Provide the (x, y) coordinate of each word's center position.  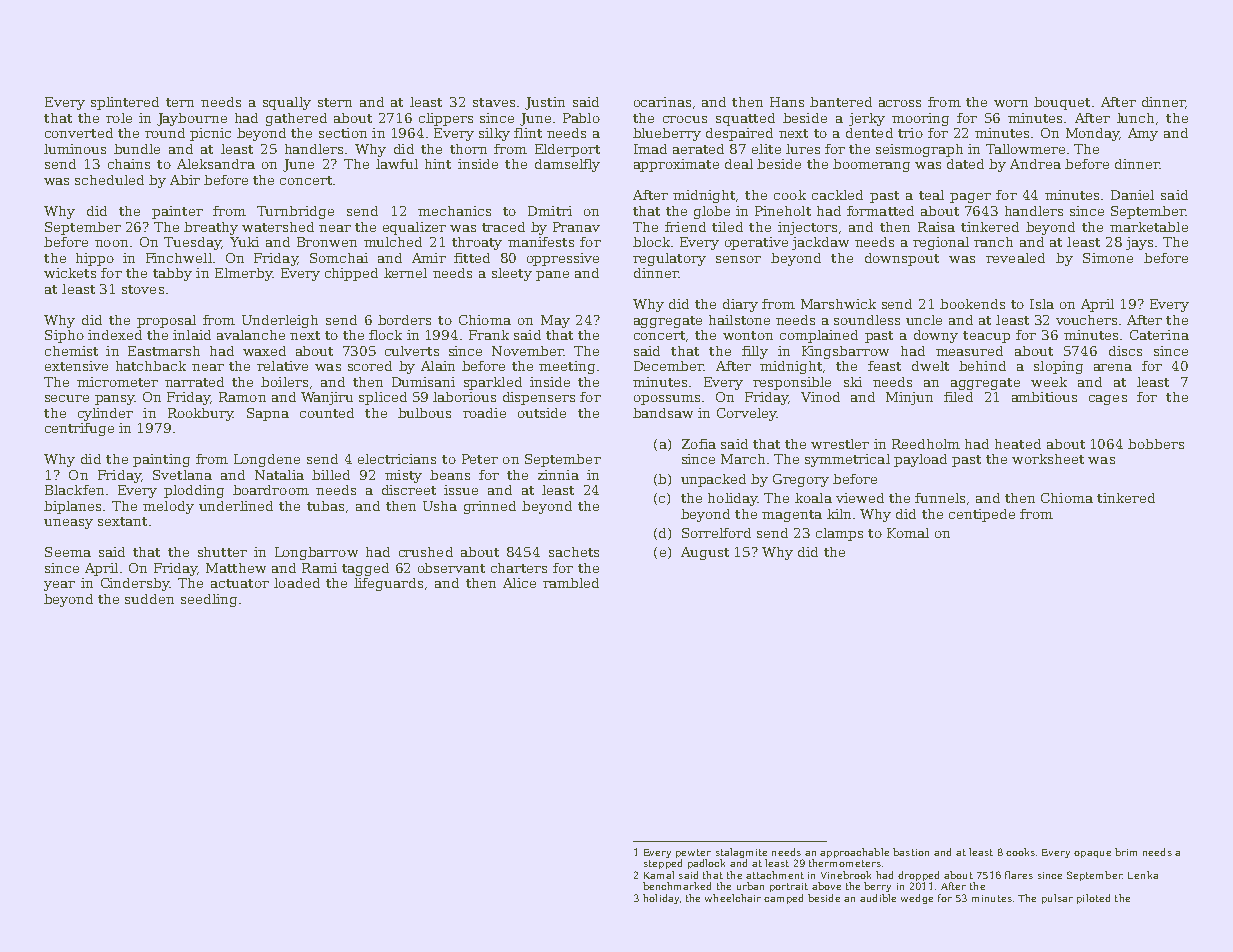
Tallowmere (1025, 149)
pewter (693, 853)
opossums (667, 400)
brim (1126, 852)
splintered (125, 103)
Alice (519, 583)
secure (67, 398)
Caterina (1159, 335)
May (555, 321)
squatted (745, 119)
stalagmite (741, 853)
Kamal (659, 875)
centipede (982, 515)
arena (1113, 367)
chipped (351, 274)
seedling (209, 600)
